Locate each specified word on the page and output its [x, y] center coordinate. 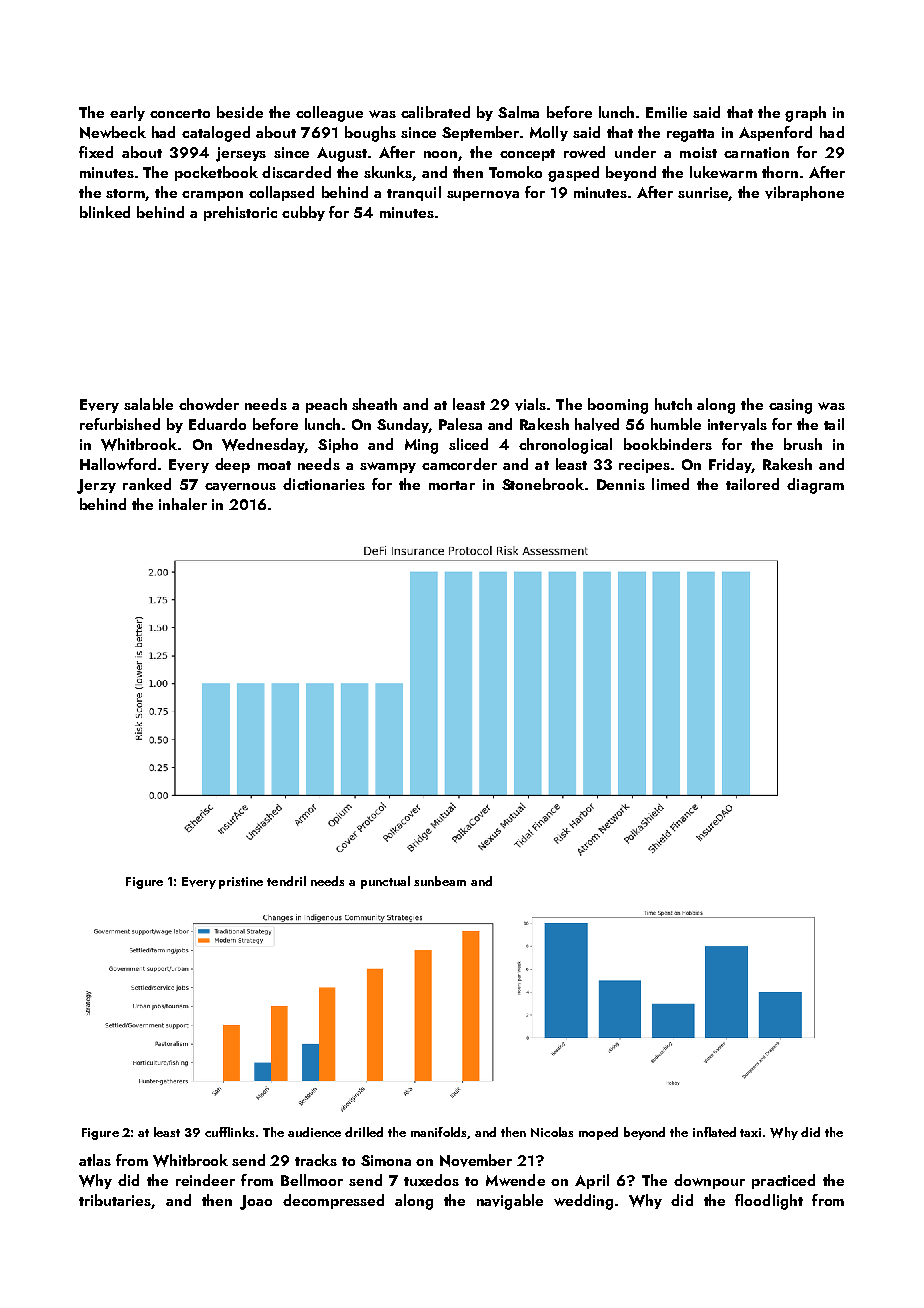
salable [148, 404]
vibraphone [804, 193]
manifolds [438, 1132]
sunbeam [440, 881]
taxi [750, 1132]
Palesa [460, 424]
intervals [737, 424]
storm [125, 193]
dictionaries [324, 484]
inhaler [183, 504]
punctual [385, 882]
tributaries [115, 1200]
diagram [815, 486]
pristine [241, 883]
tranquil [414, 193]
